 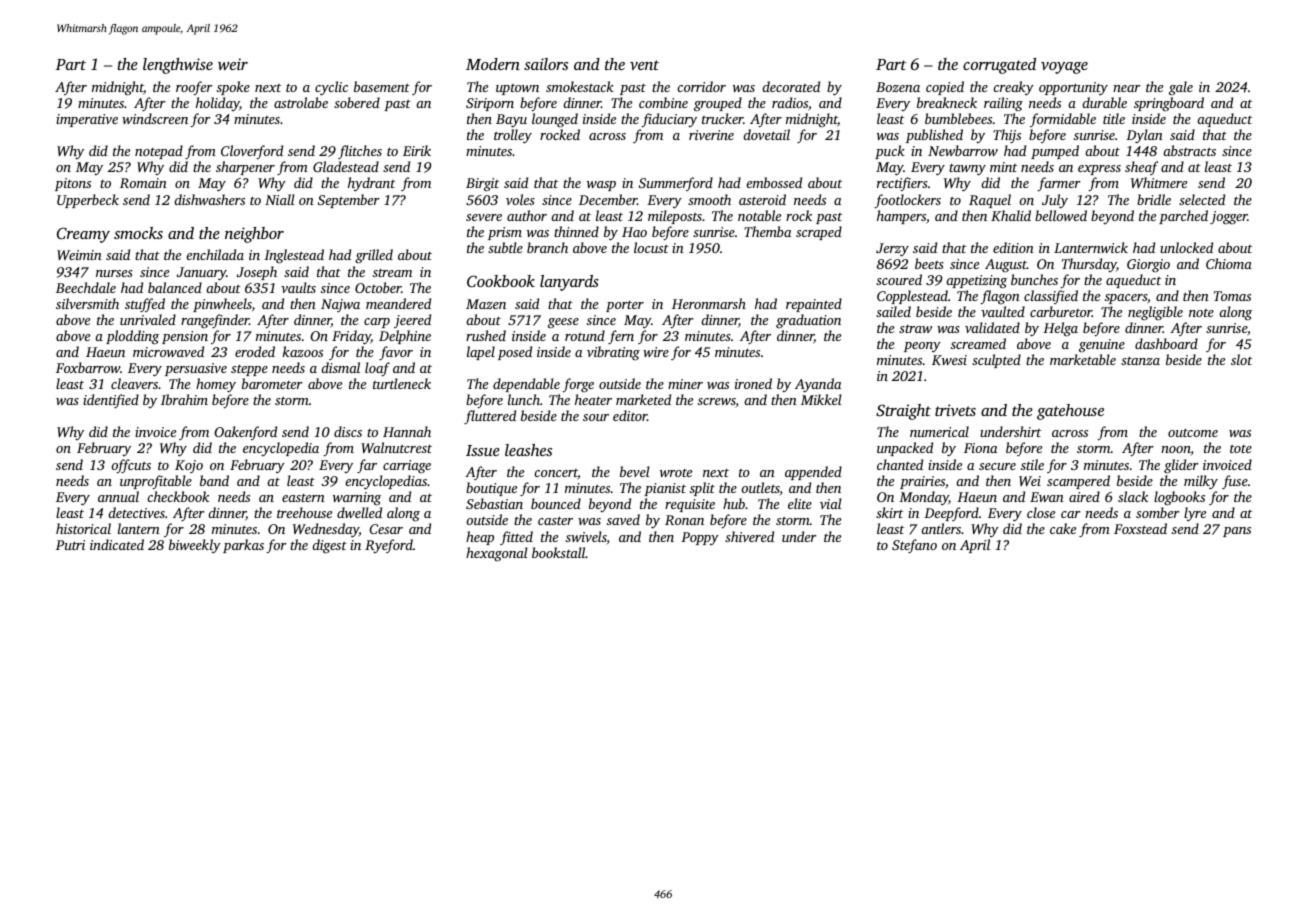 I want to click on kazoos, so click(x=303, y=351).
